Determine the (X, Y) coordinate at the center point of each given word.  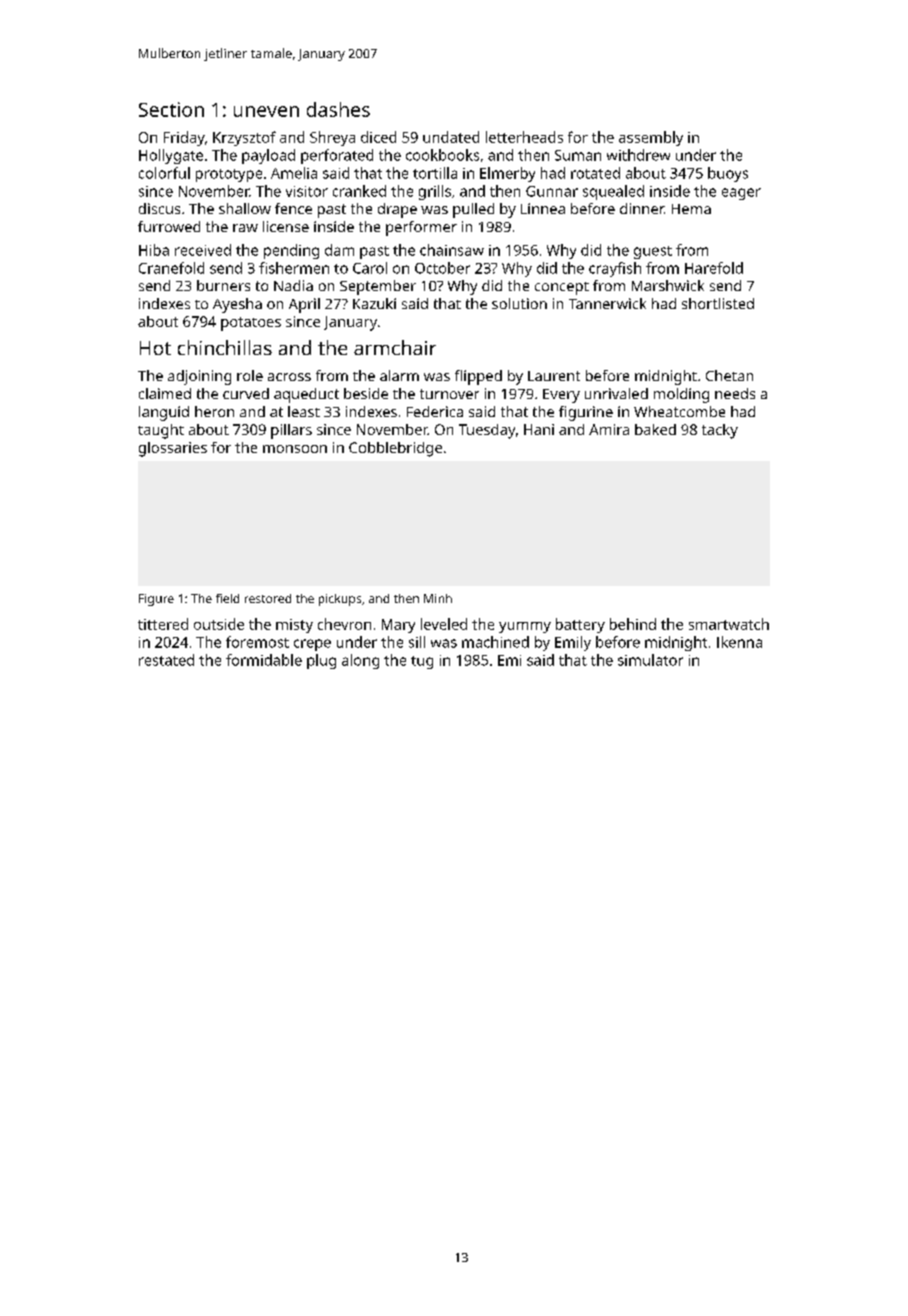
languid (164, 413)
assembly (651, 138)
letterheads (524, 137)
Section (171, 109)
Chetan (729, 375)
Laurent (554, 376)
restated (166, 660)
